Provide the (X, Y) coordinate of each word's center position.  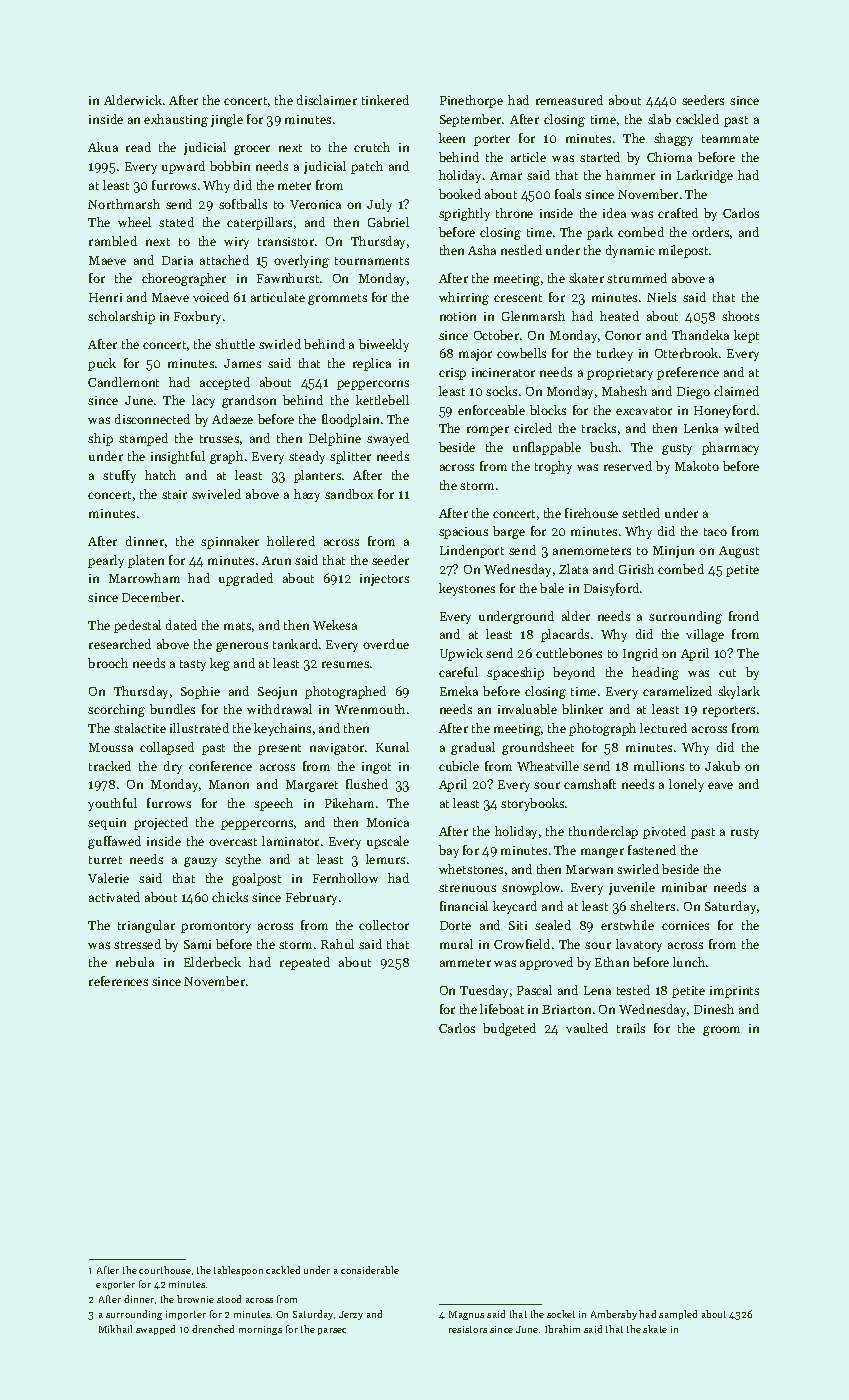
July (379, 205)
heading (655, 673)
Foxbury (197, 317)
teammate (730, 139)
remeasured (569, 100)
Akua (103, 147)
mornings (260, 1330)
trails (631, 1028)
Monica (388, 822)
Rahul (337, 944)
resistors (468, 1329)
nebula (135, 962)
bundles (172, 709)
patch (367, 167)
